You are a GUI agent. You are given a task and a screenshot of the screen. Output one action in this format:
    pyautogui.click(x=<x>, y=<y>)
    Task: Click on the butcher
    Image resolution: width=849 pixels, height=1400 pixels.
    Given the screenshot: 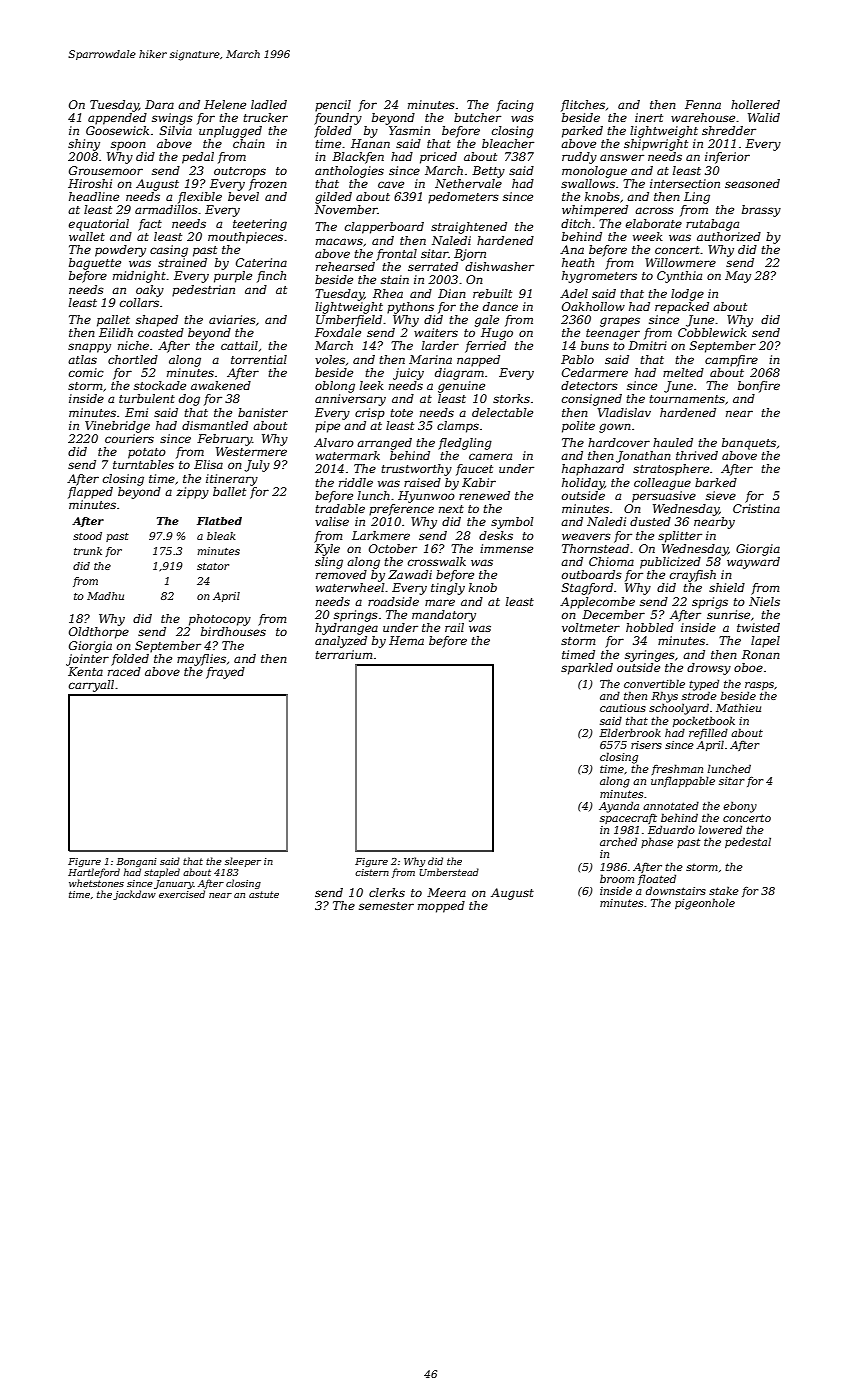 What is the action you would take?
    pyautogui.click(x=477, y=117)
